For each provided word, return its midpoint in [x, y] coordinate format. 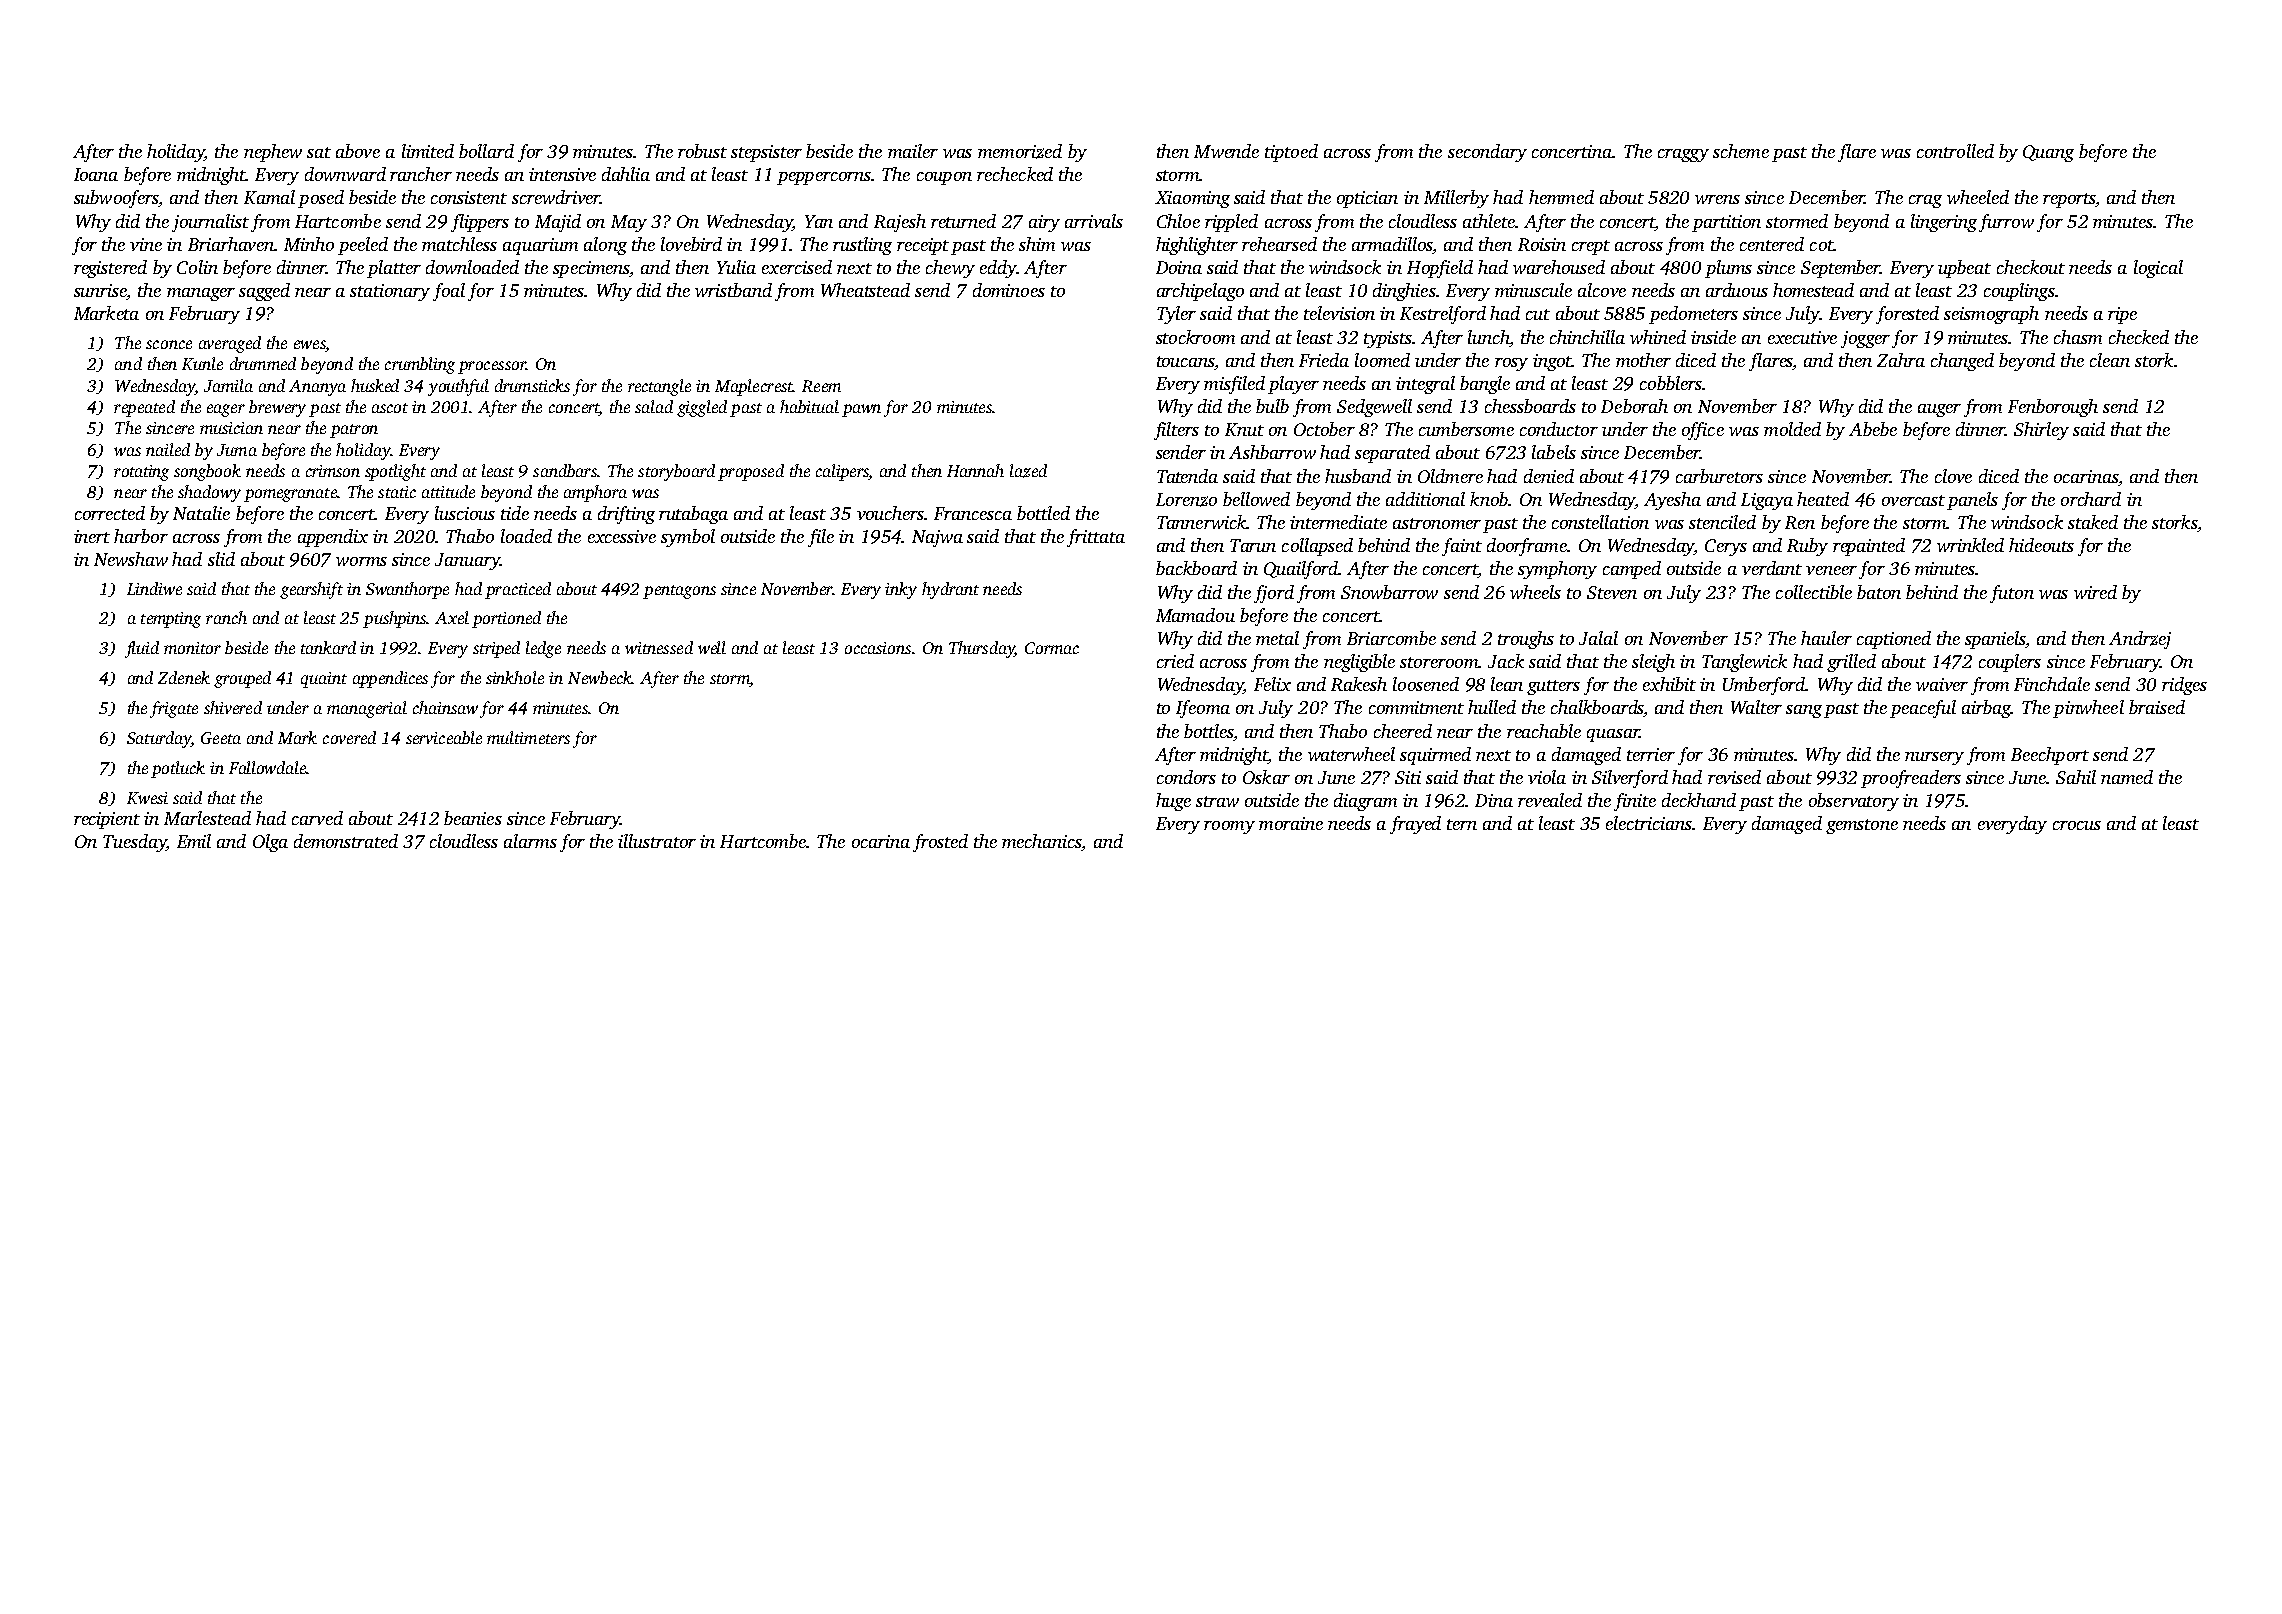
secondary [1487, 153]
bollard [486, 151]
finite [1635, 802]
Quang [2048, 153]
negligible [1359, 663]
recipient [107, 820]
